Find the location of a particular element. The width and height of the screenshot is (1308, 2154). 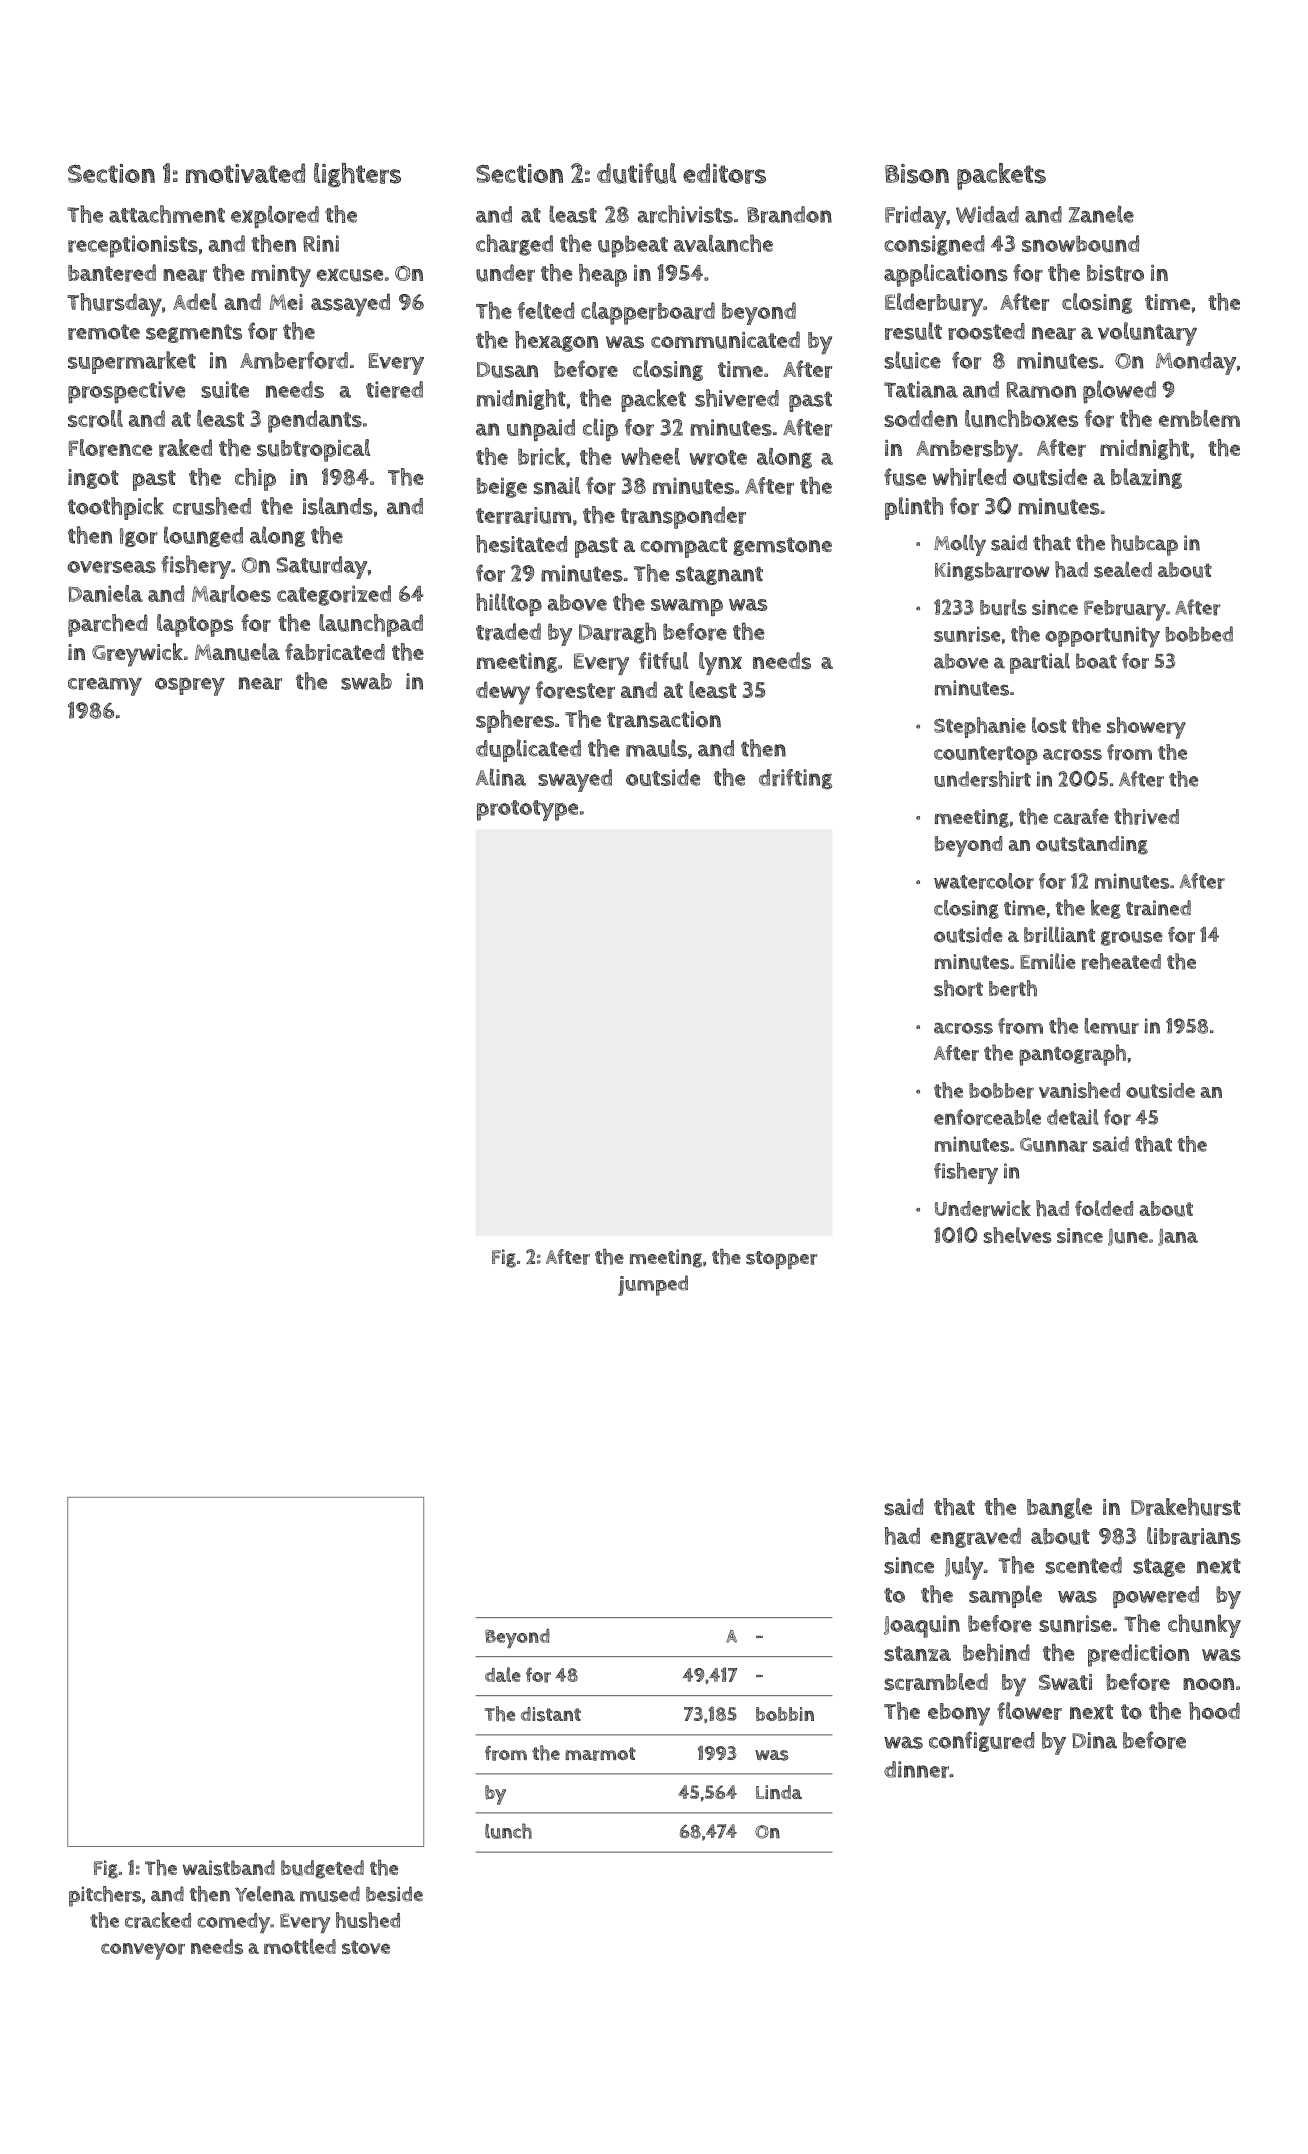

stove is located at coordinates (366, 1947).
